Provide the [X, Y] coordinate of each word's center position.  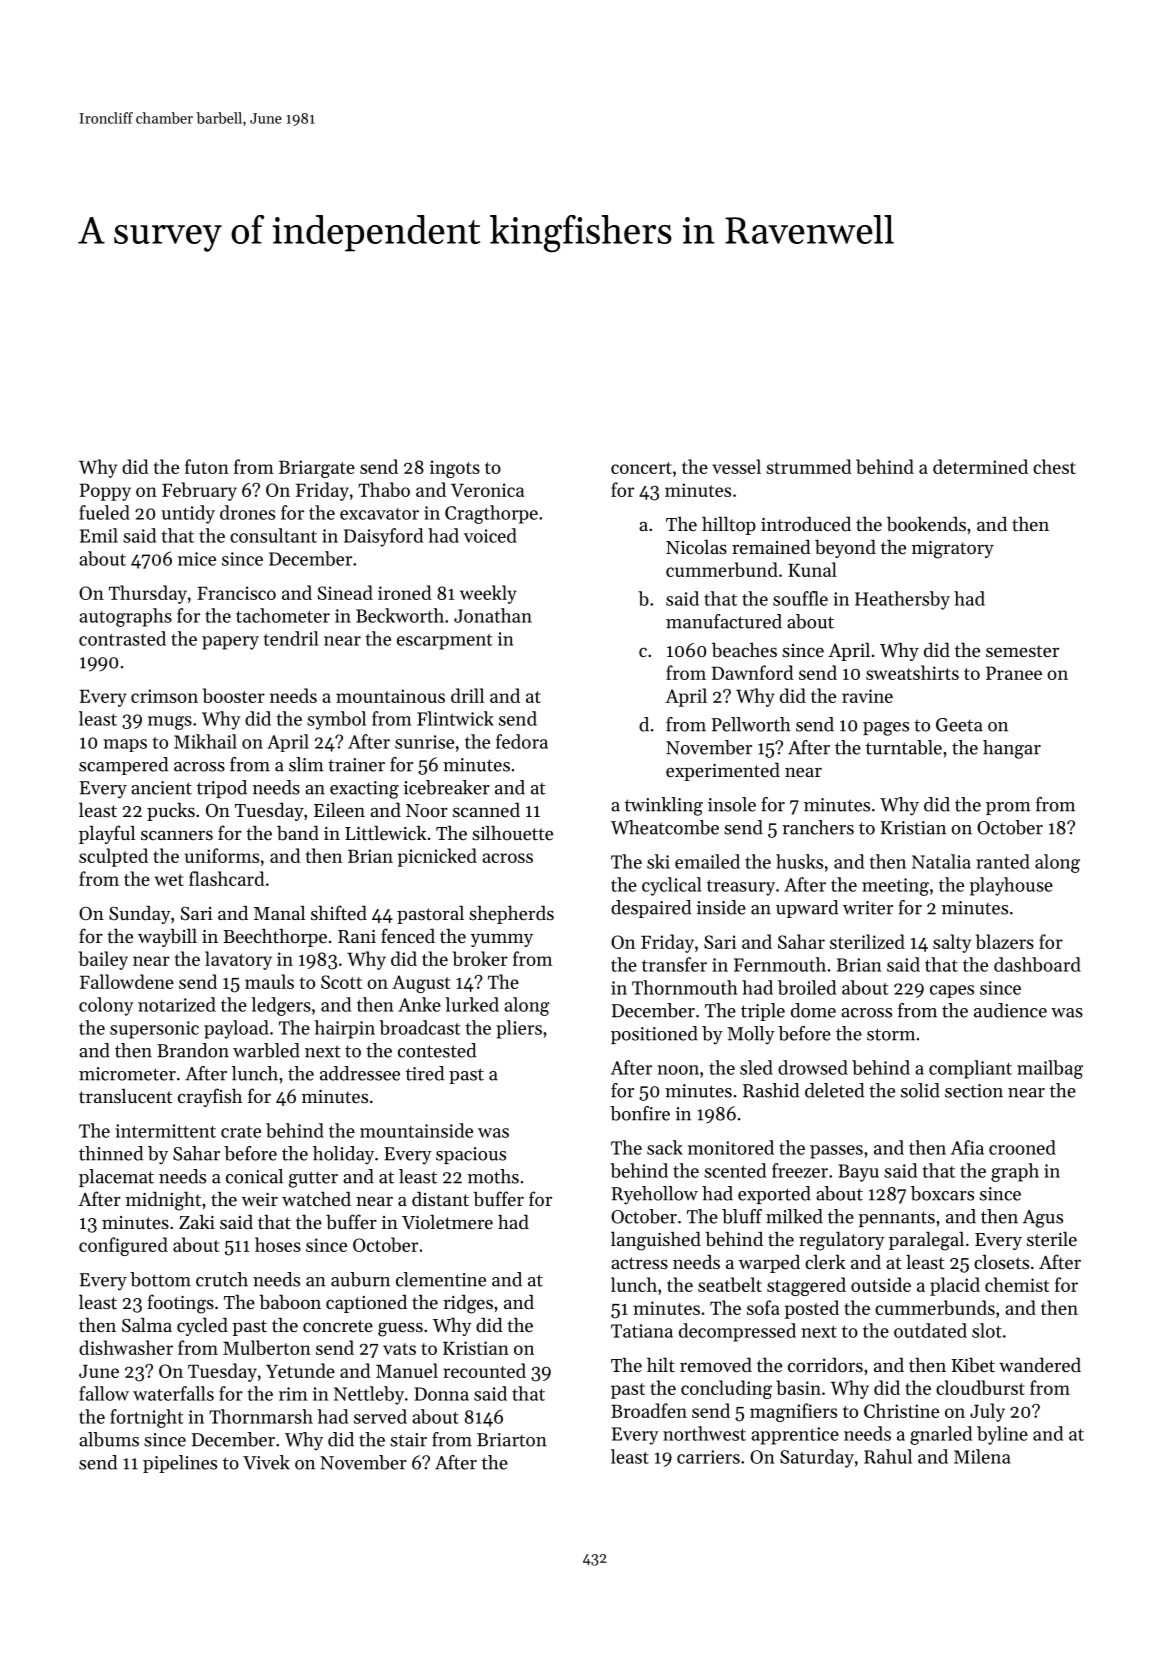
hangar [1012, 749]
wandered [1040, 1365]
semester [1022, 651]
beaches [744, 650]
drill [467, 695]
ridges [468, 1304]
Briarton [512, 1440]
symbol [336, 720]
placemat [116, 1178]
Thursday [148, 594]
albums [109, 1439]
